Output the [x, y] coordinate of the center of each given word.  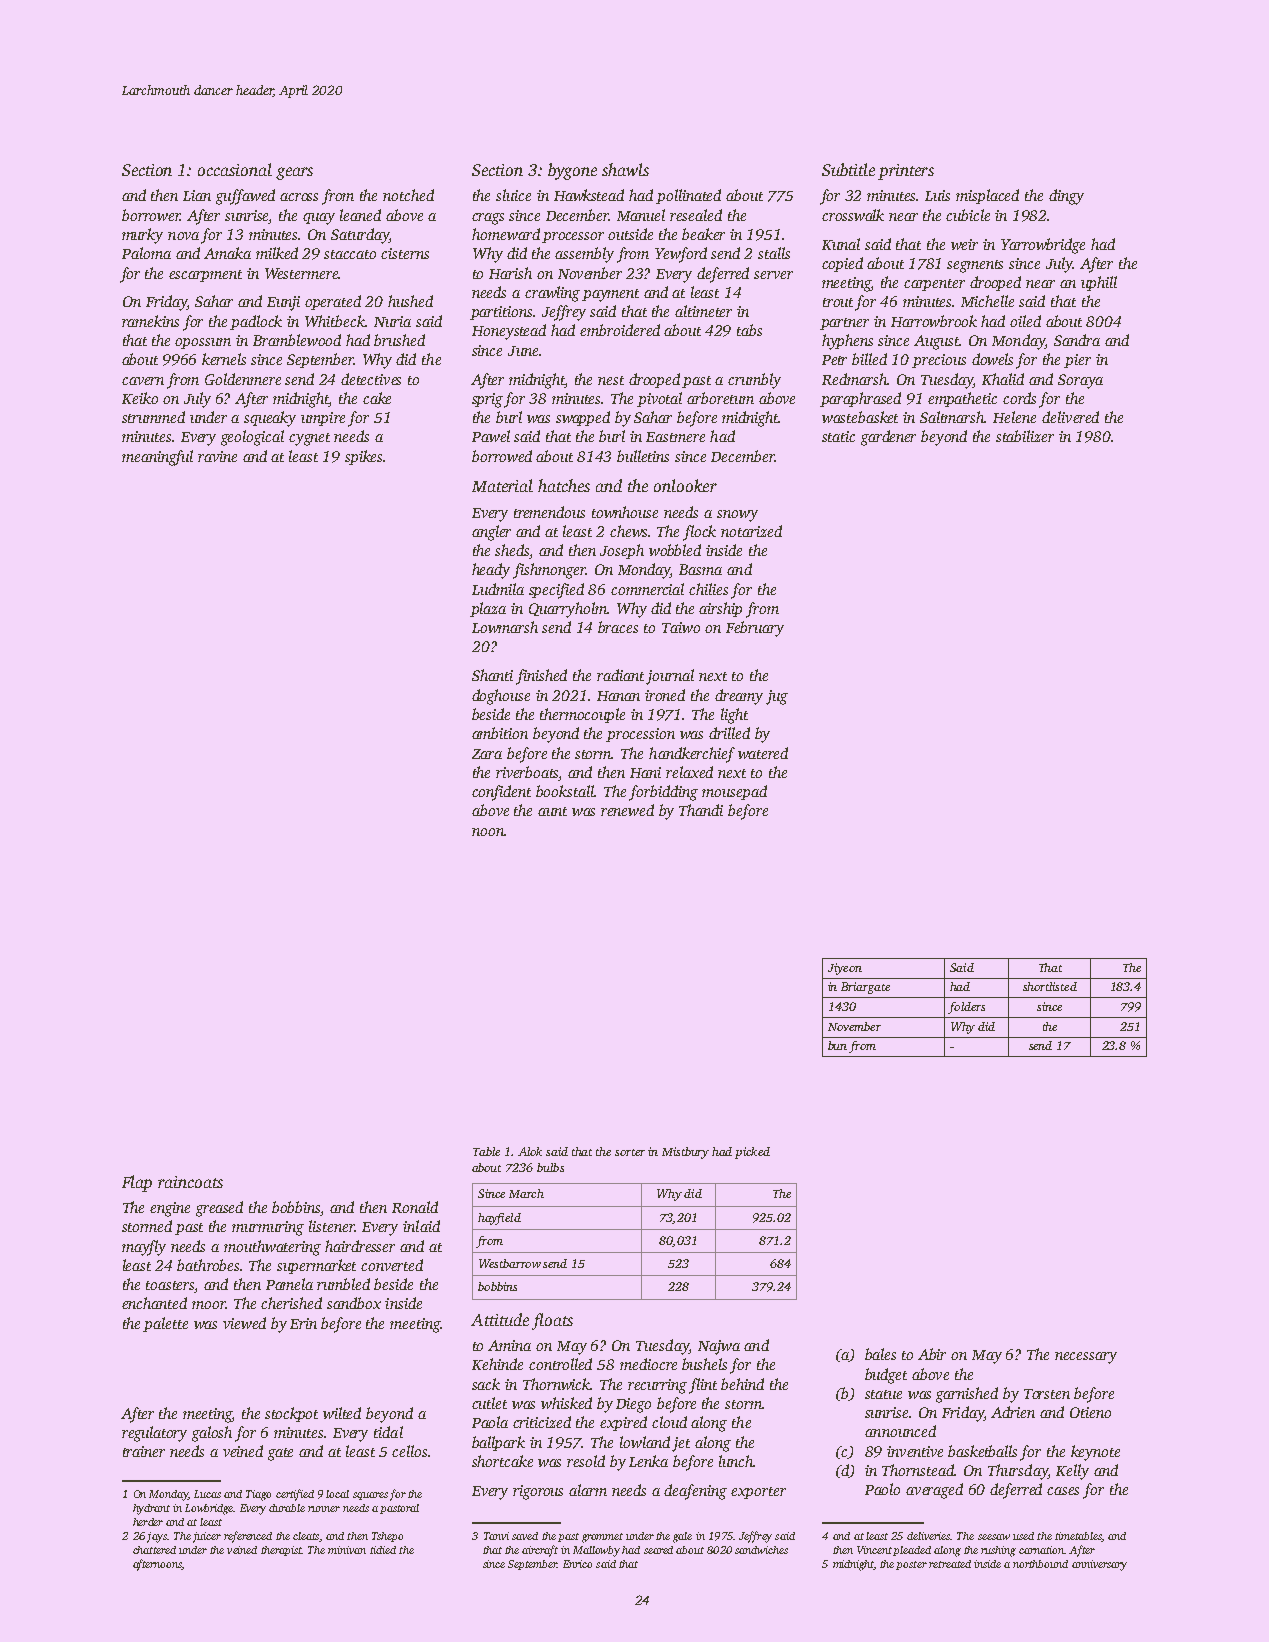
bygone [572, 171]
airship [720, 609]
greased [219, 1209]
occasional [235, 169]
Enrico [577, 1564]
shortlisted [1050, 986]
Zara [487, 754]
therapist [281, 1551]
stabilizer [1025, 436]
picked [752, 1153]
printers [906, 172]
